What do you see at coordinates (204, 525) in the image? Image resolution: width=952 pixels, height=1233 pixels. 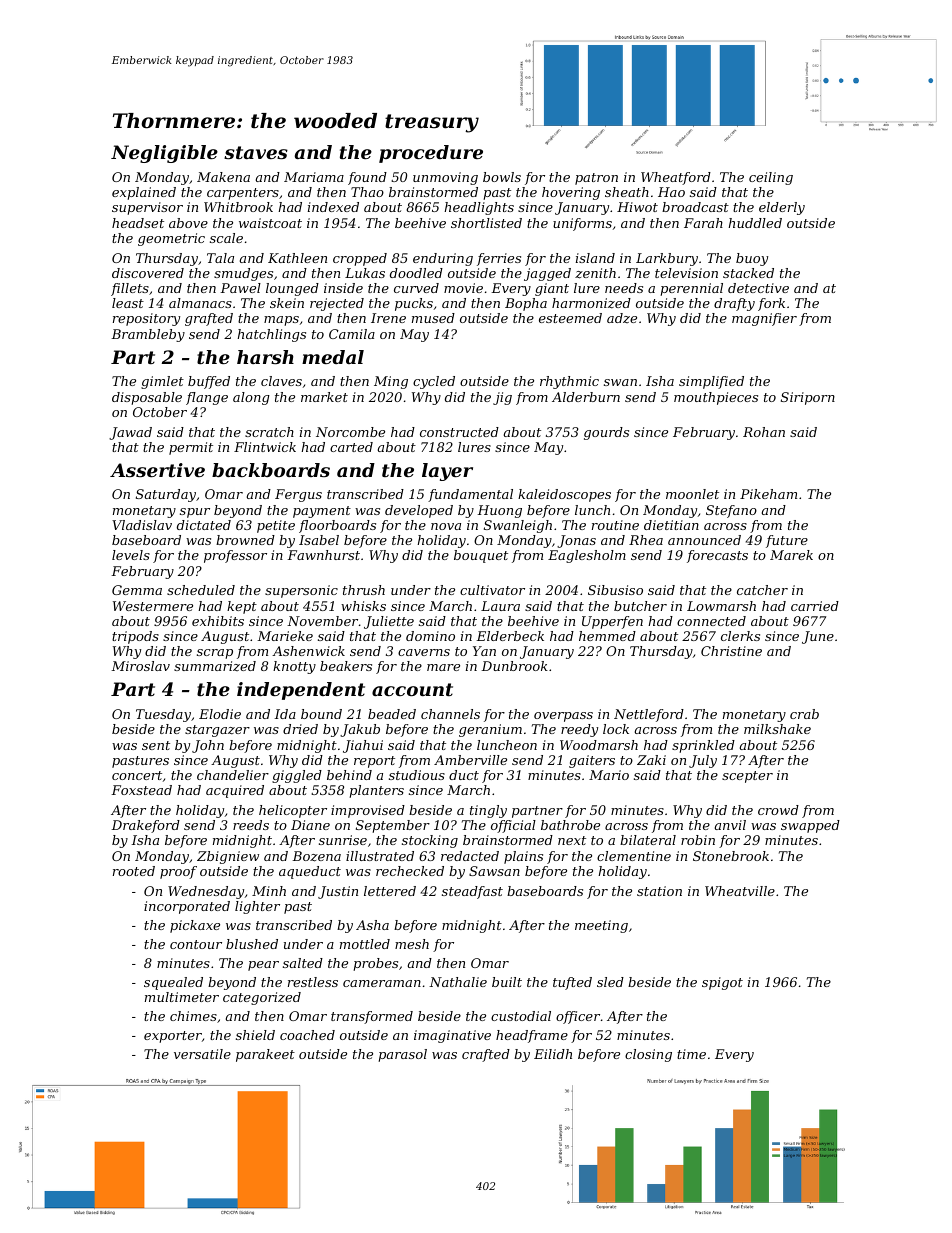 I see `dictated` at bounding box center [204, 525].
